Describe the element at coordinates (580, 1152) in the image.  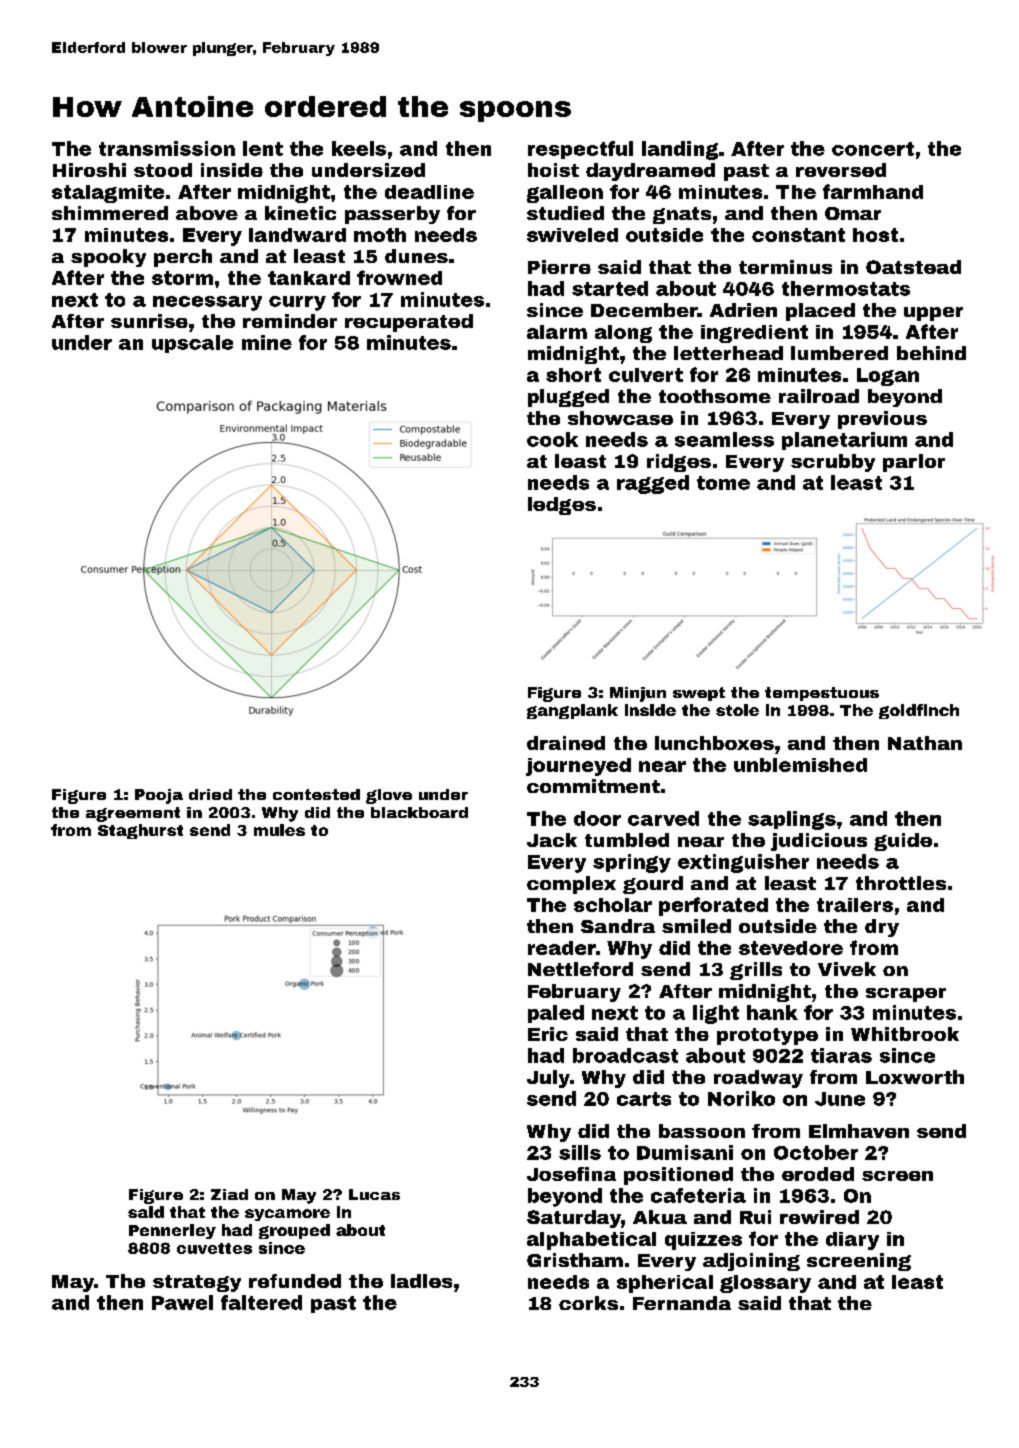
I see `sills` at that location.
